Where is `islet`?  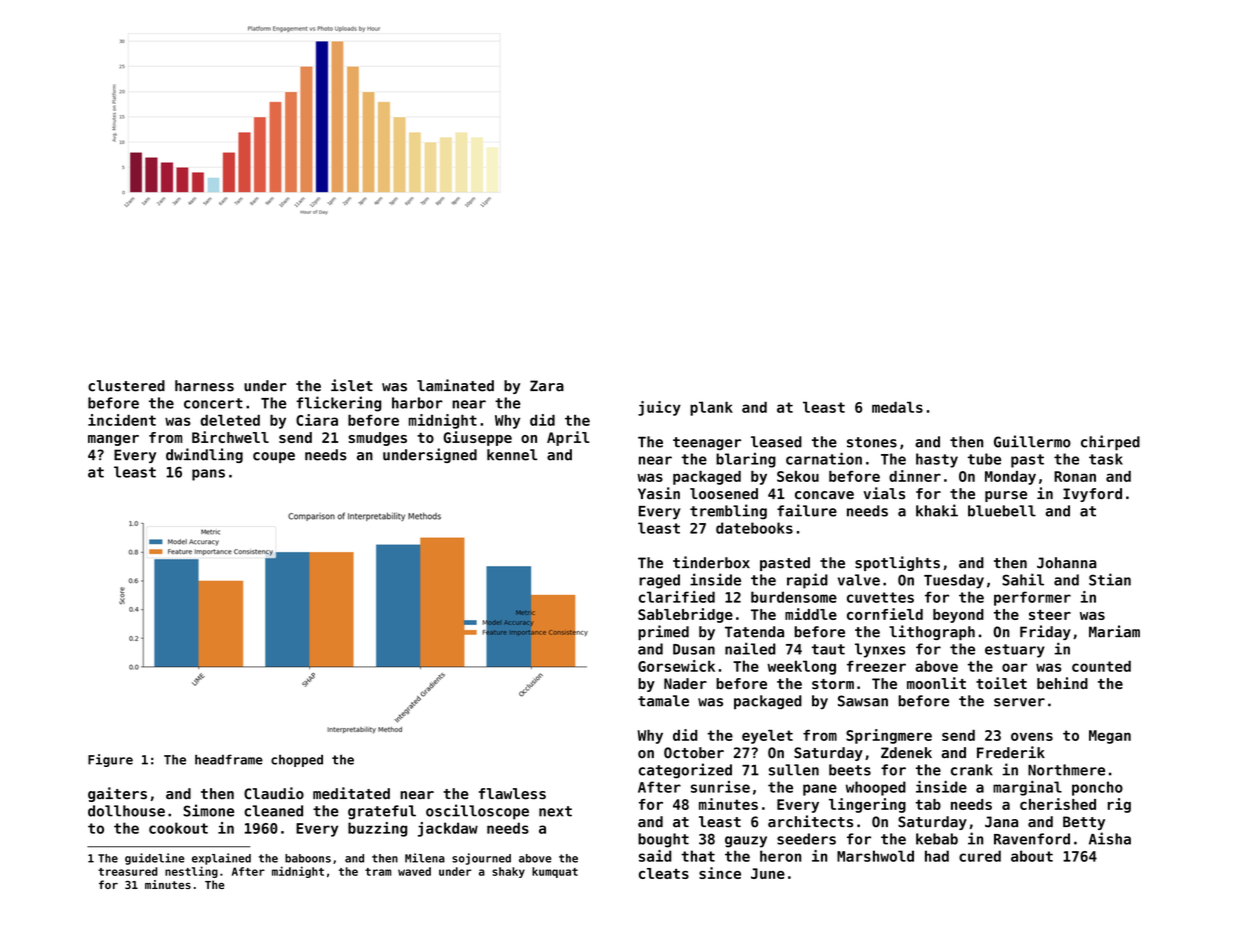
islet is located at coordinates (352, 385).
